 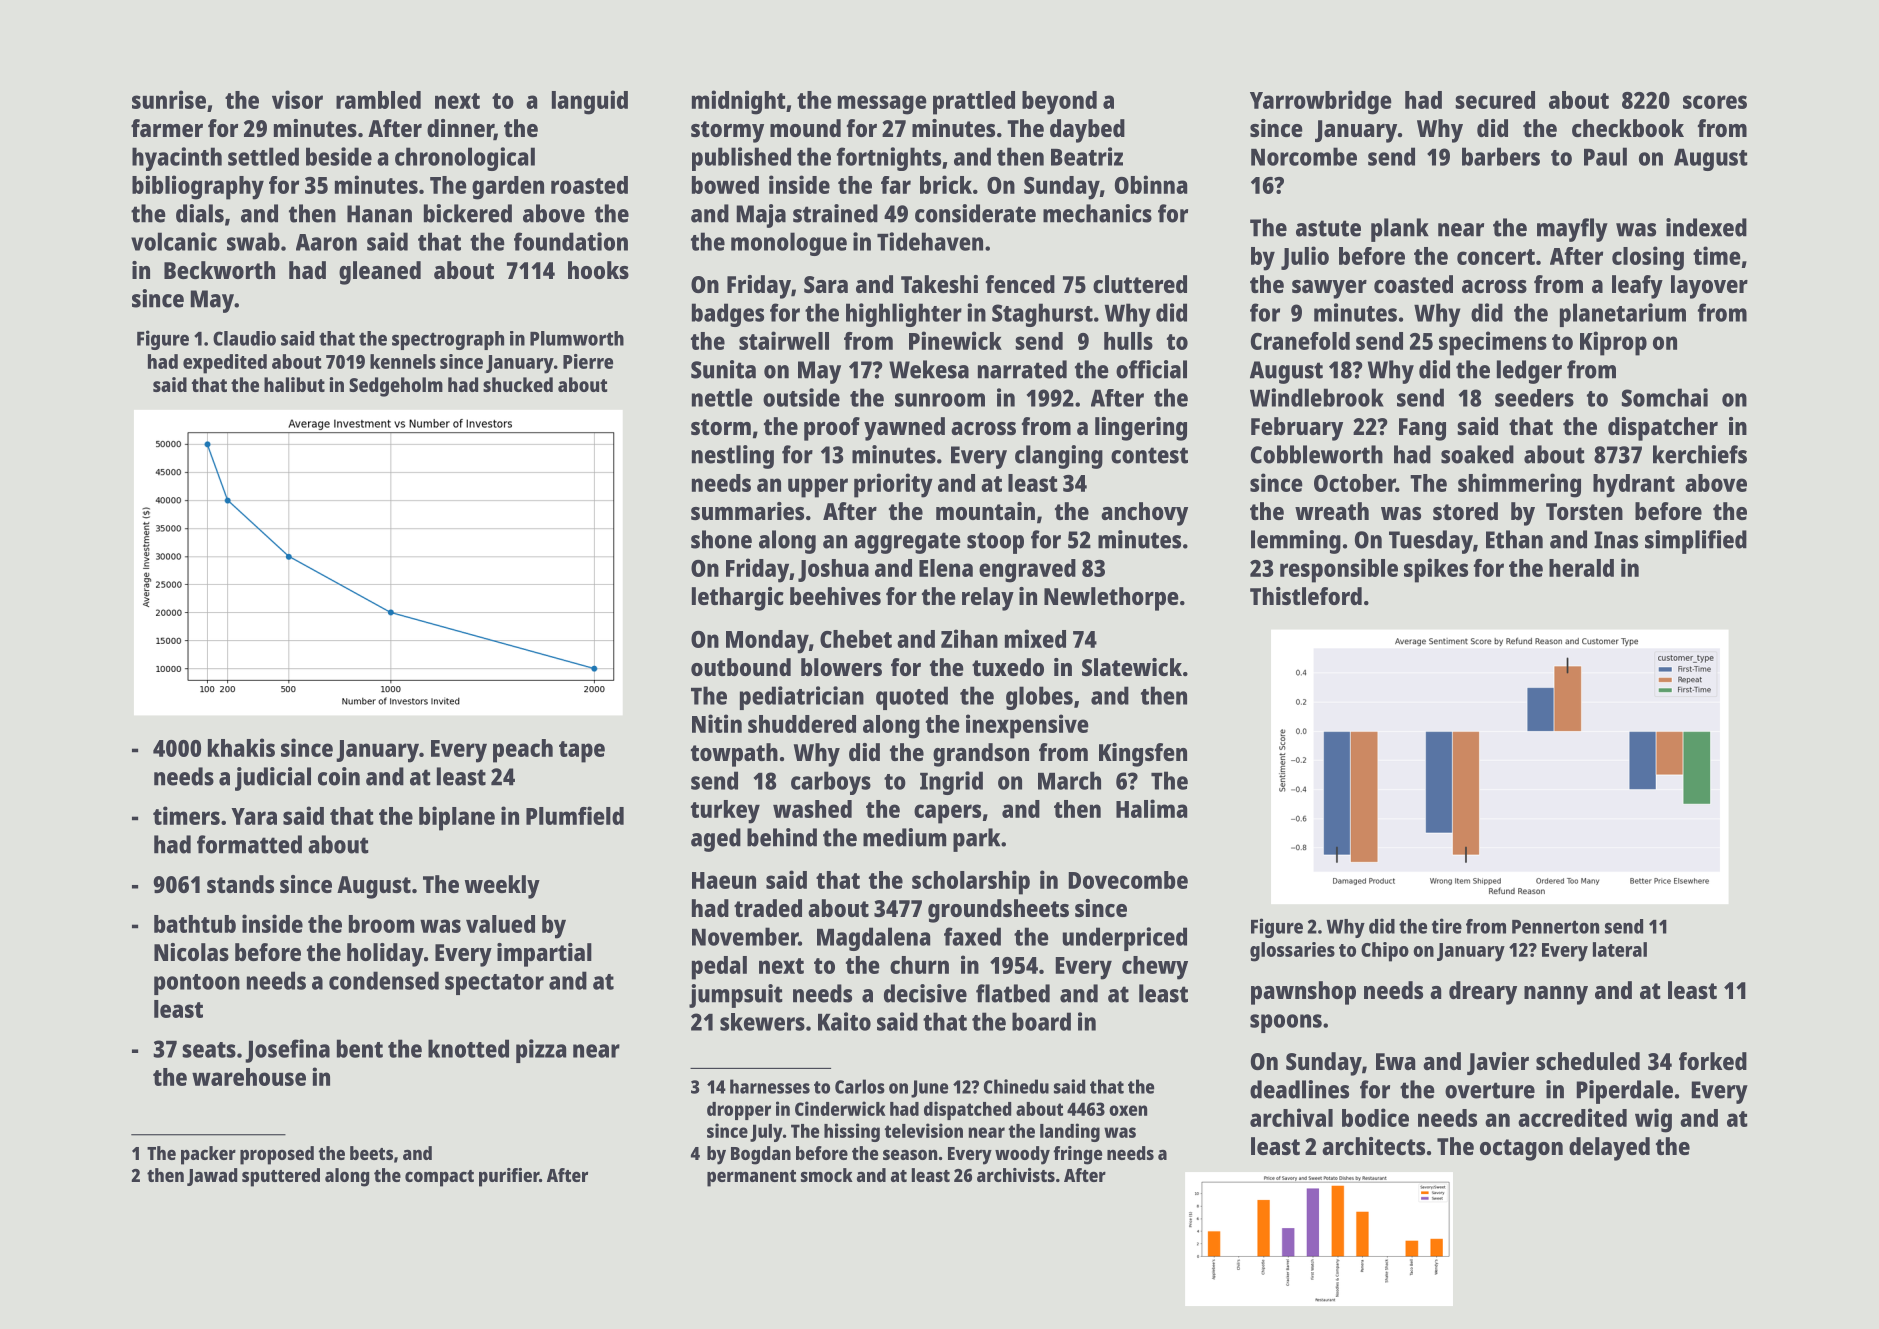 What do you see at coordinates (371, 1153) in the screenshot?
I see `beets` at bounding box center [371, 1153].
